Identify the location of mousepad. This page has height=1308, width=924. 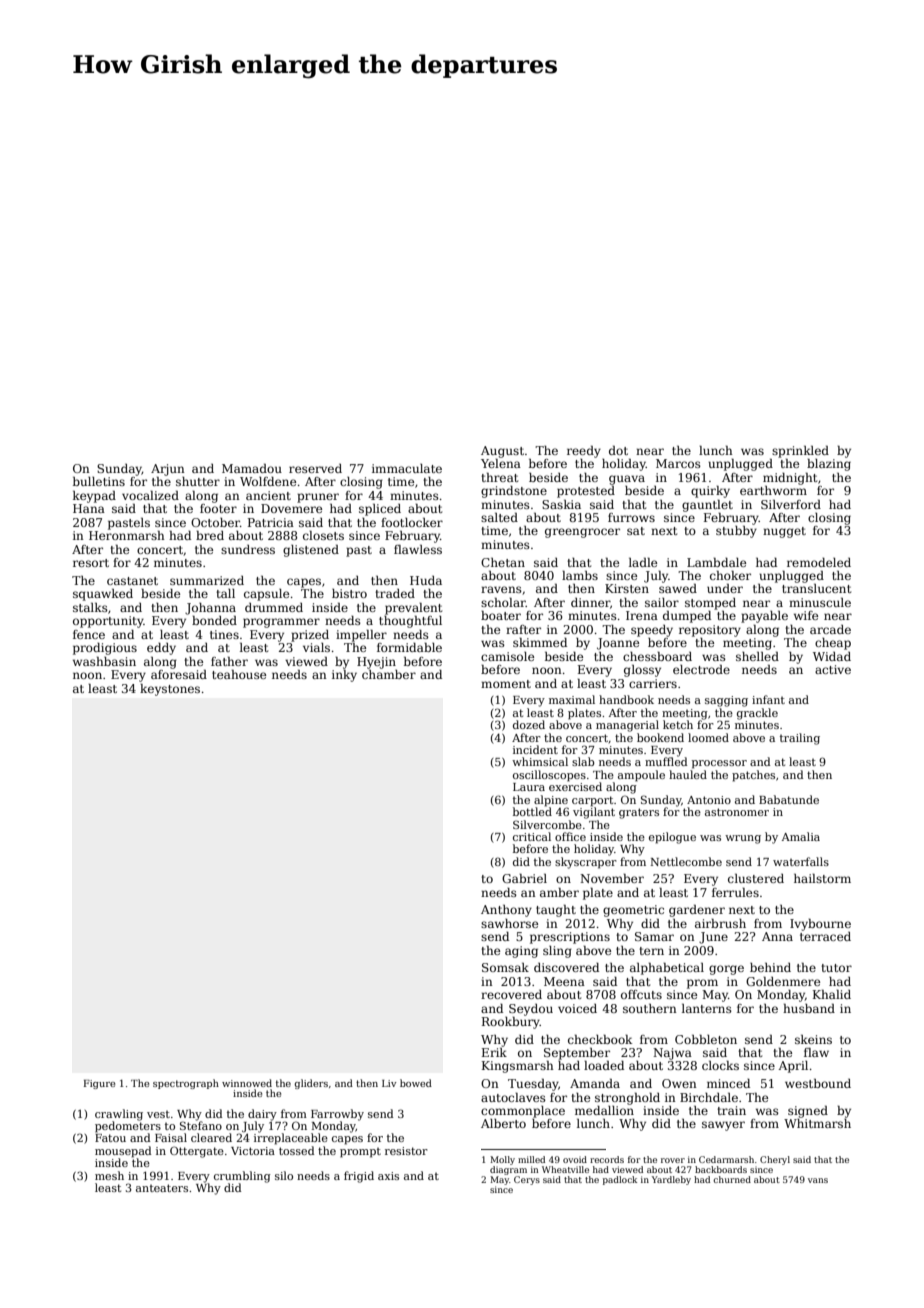
(123, 1152).
